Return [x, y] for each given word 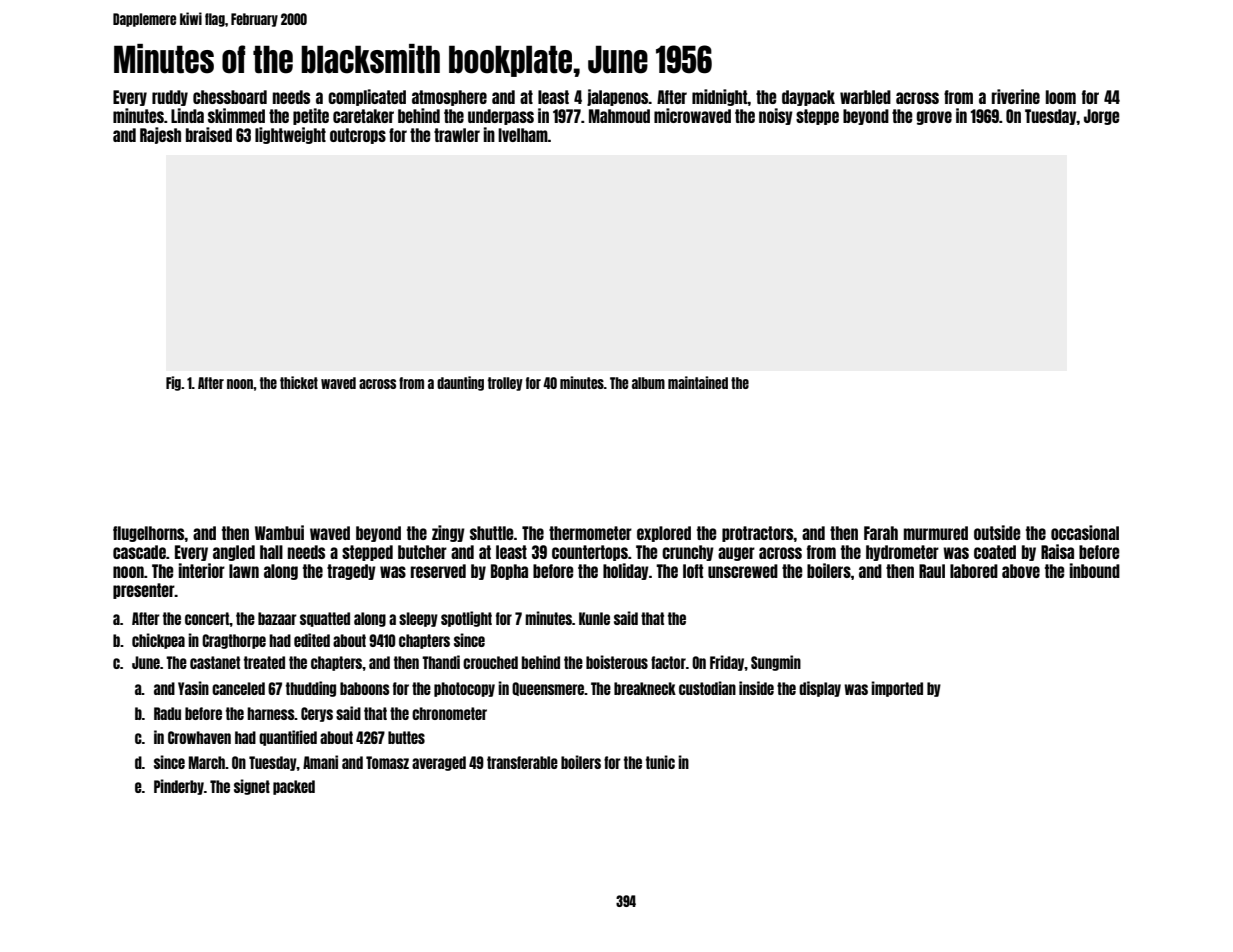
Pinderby [179, 787]
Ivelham [523, 135]
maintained [698, 382]
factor [668, 662]
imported [897, 689]
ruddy [170, 98]
